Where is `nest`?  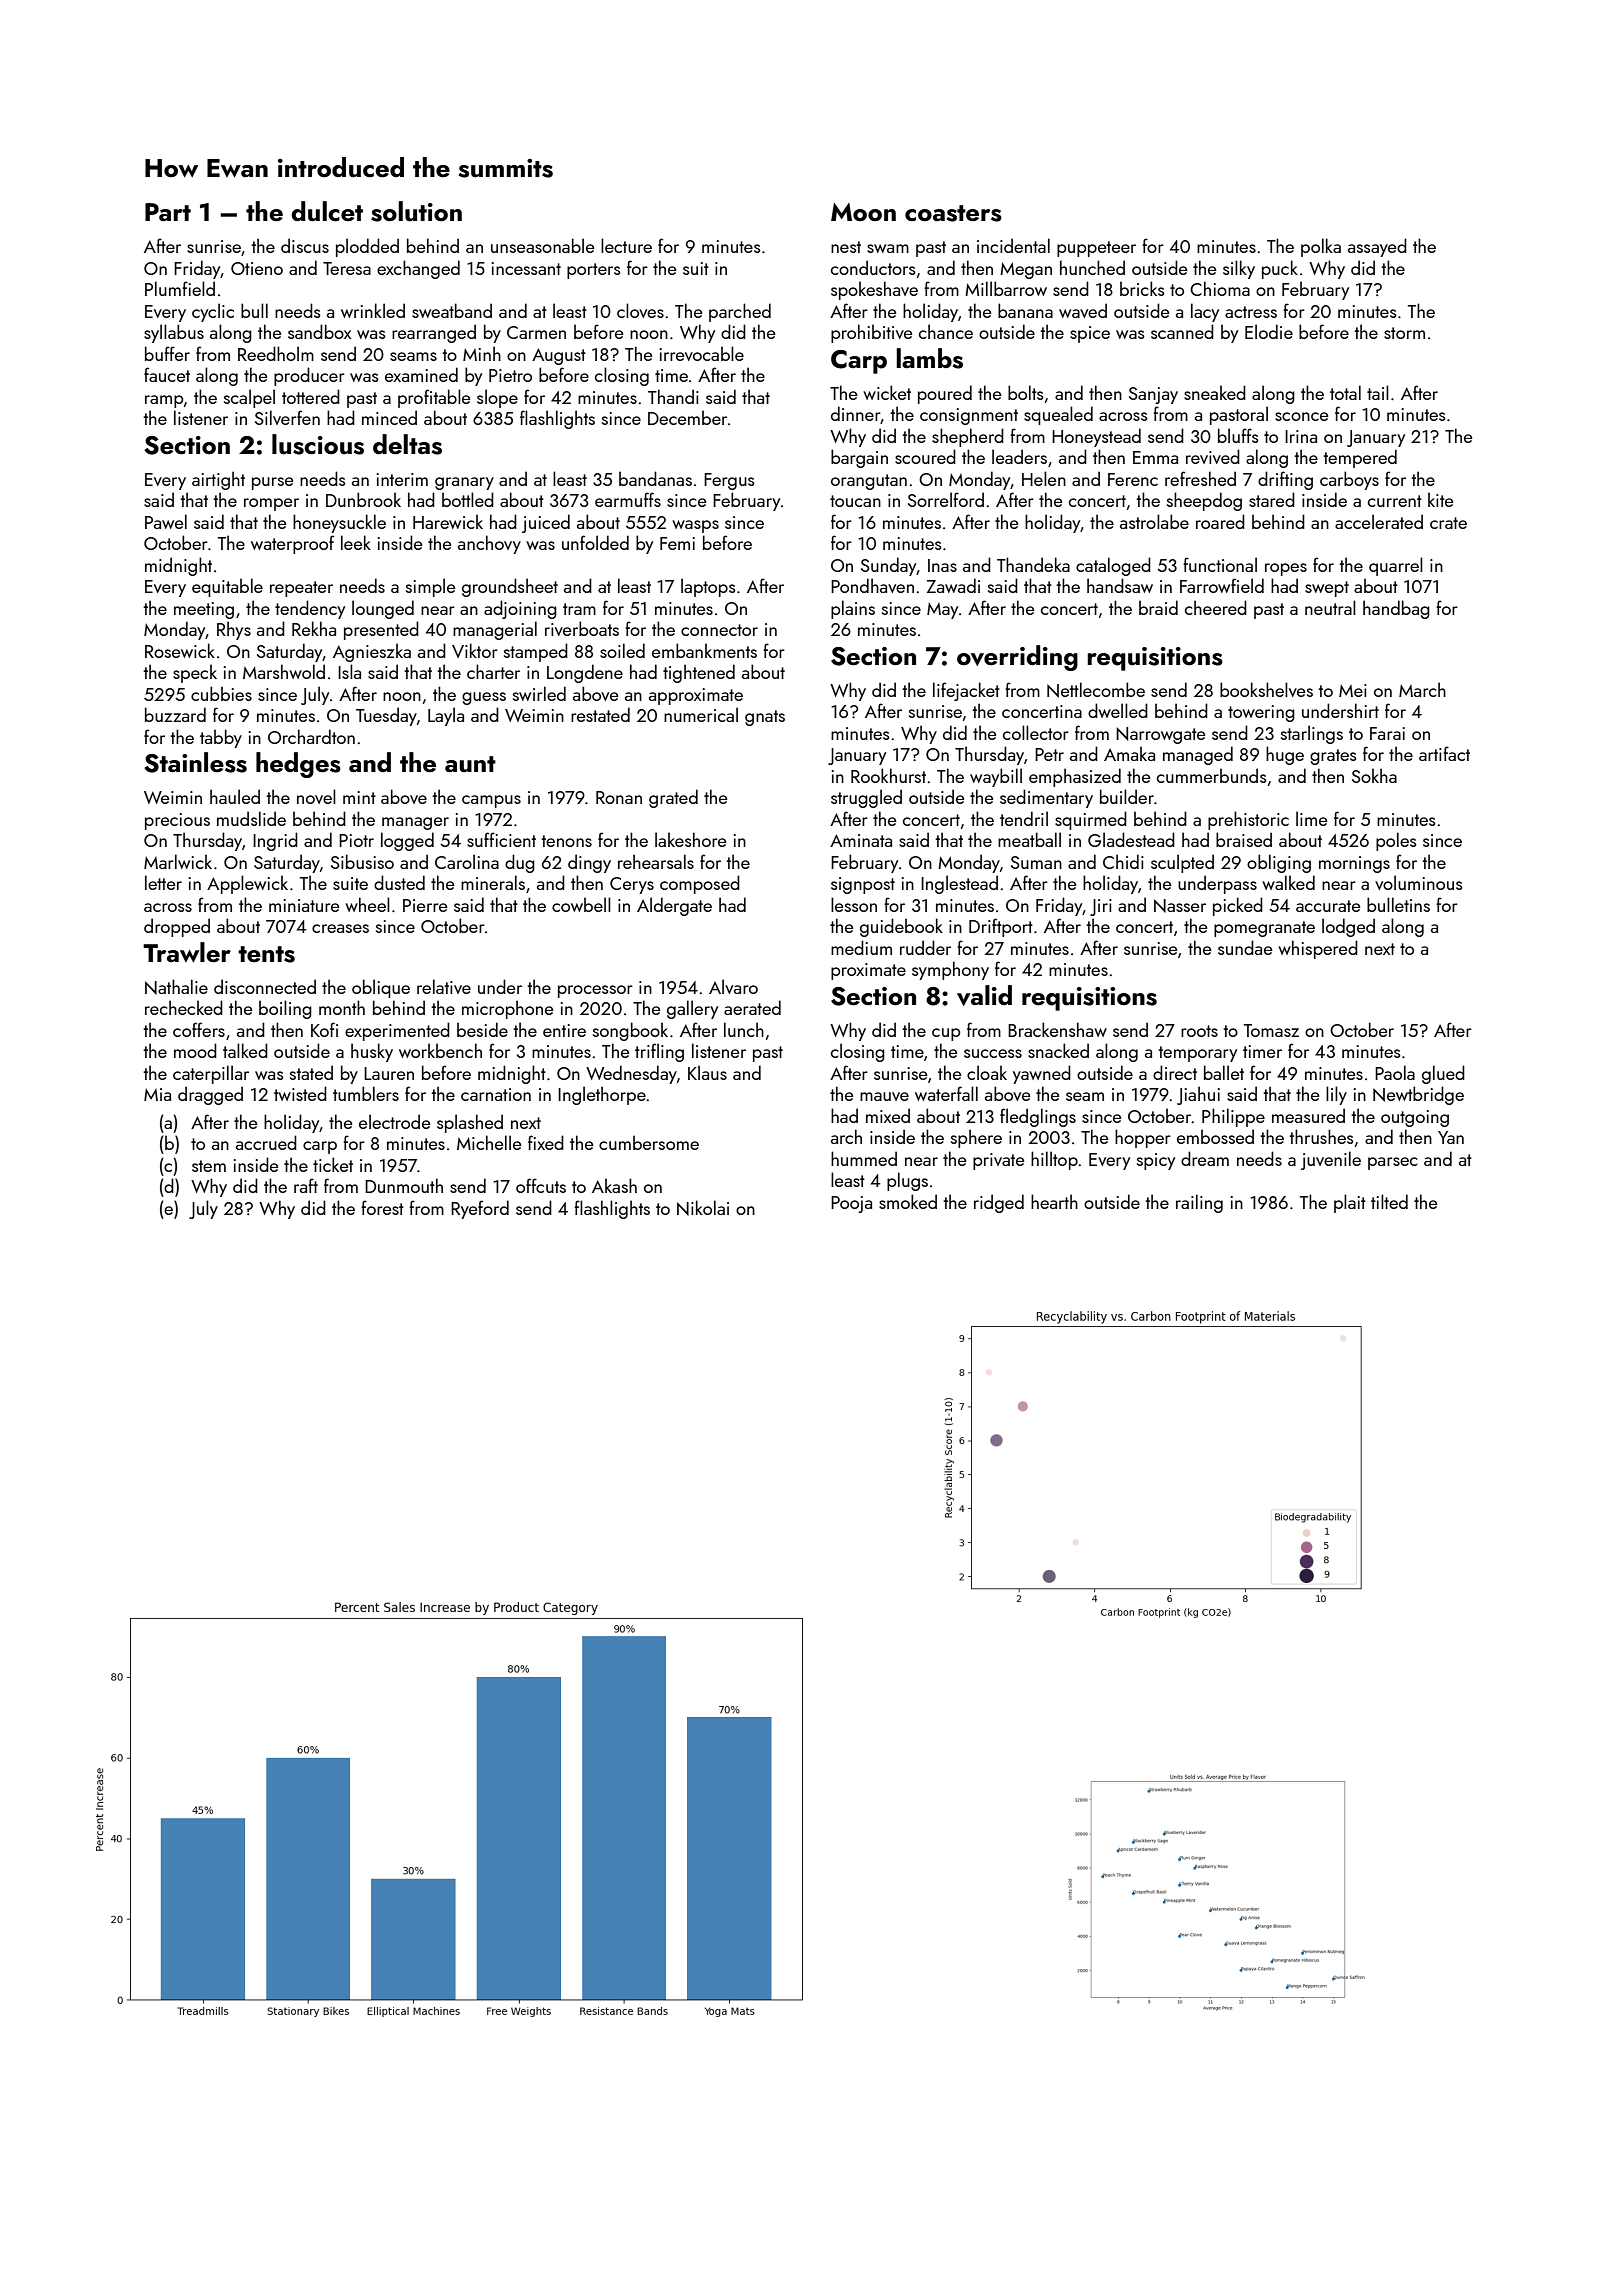 nest is located at coordinates (846, 247).
